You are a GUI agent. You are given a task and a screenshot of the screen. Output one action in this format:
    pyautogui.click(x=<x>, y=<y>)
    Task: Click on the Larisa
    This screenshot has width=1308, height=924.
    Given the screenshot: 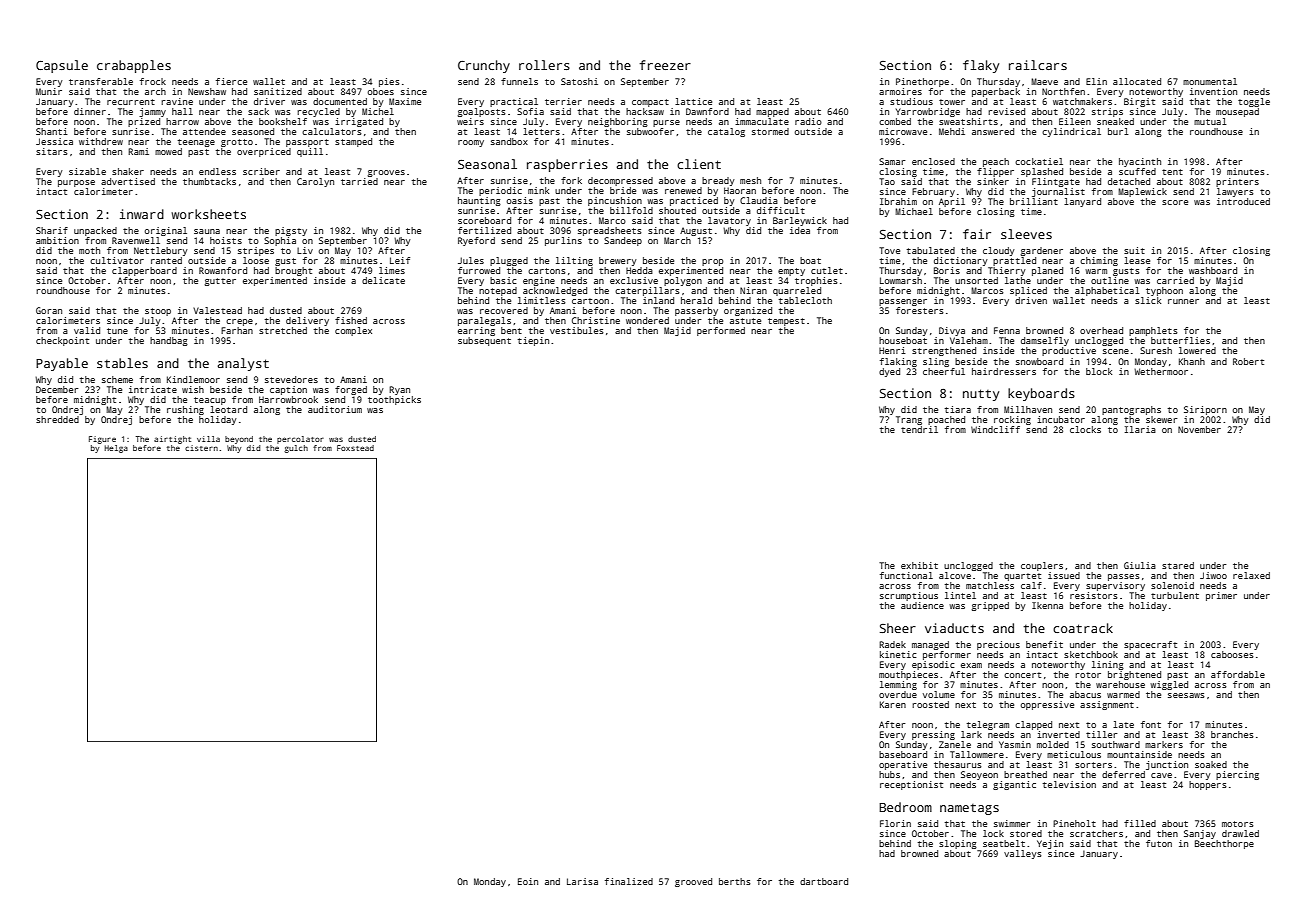 What is the action you would take?
    pyautogui.click(x=582, y=881)
